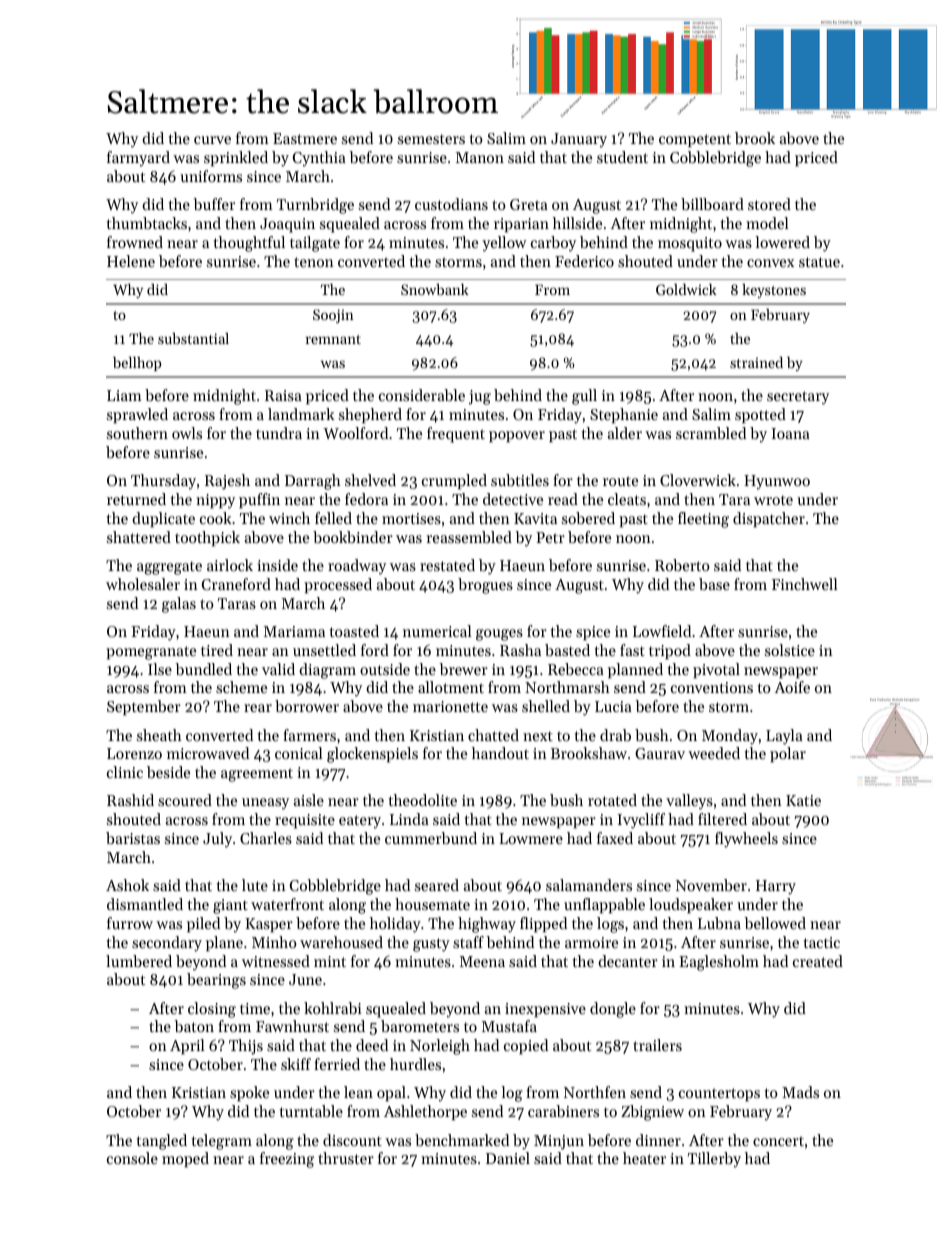 The width and height of the screenshot is (952, 1233). I want to click on airlock, so click(230, 565).
